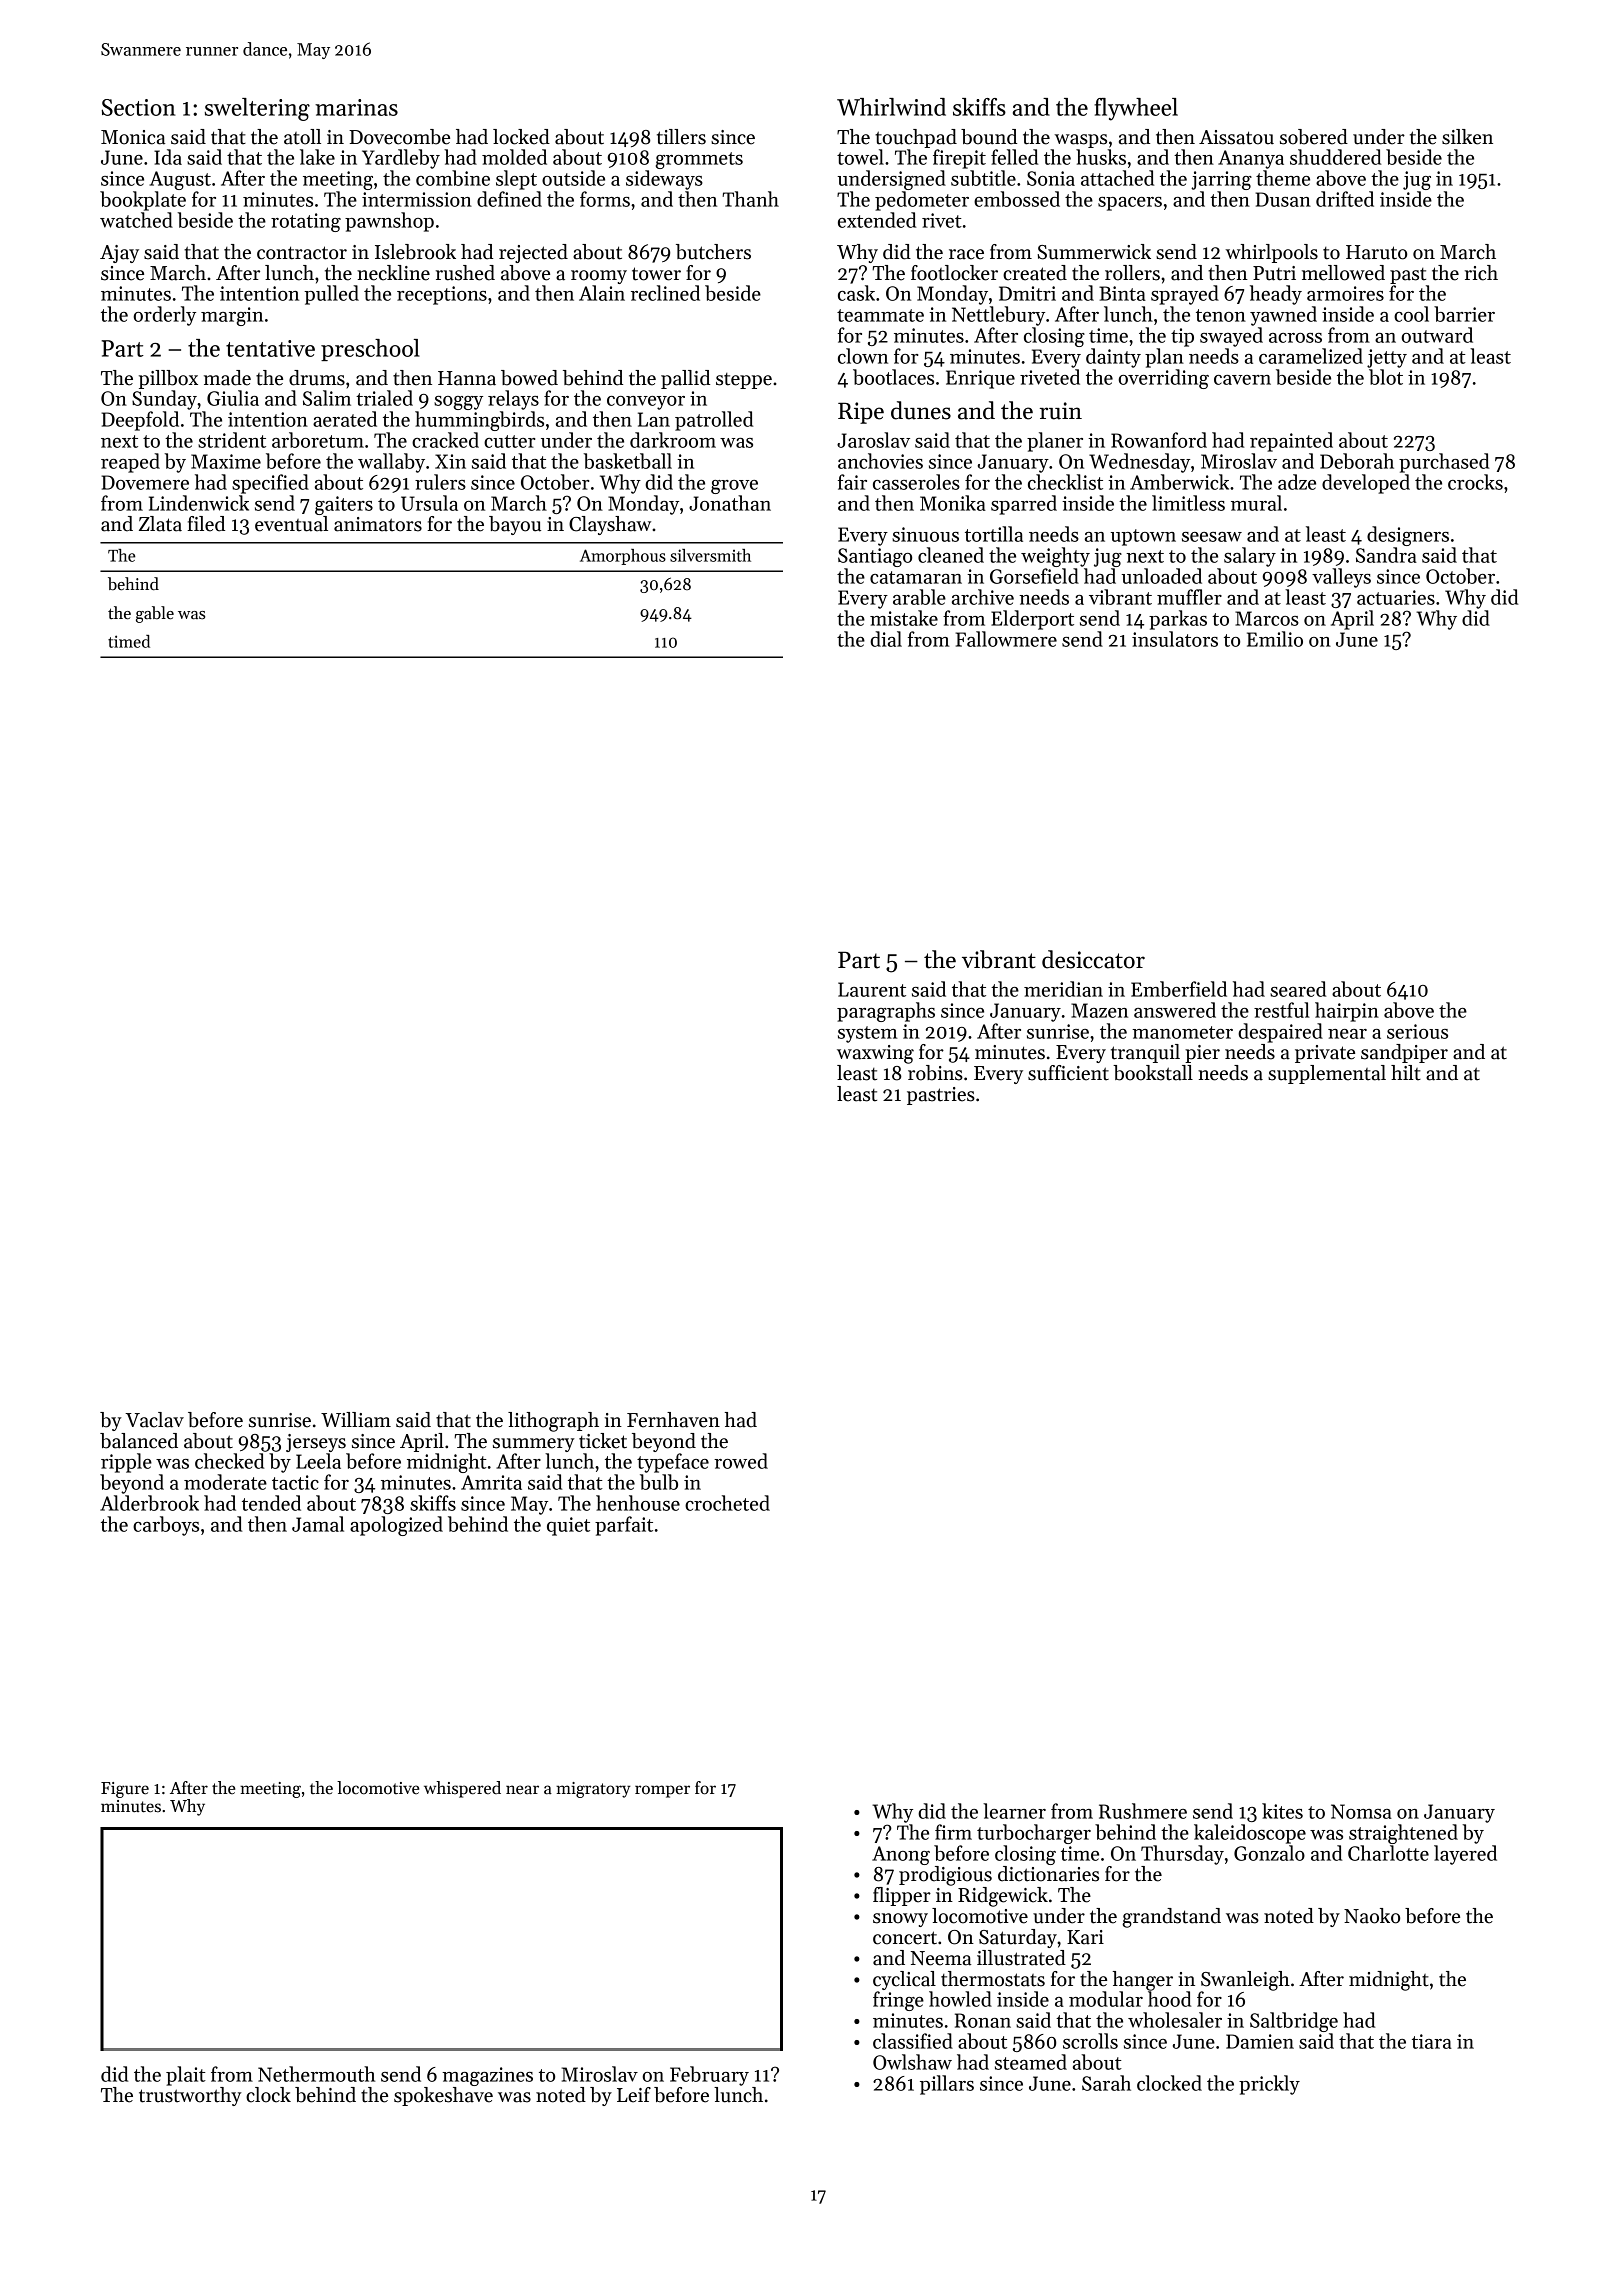  What do you see at coordinates (1396, 597) in the document?
I see `actuaries` at bounding box center [1396, 597].
